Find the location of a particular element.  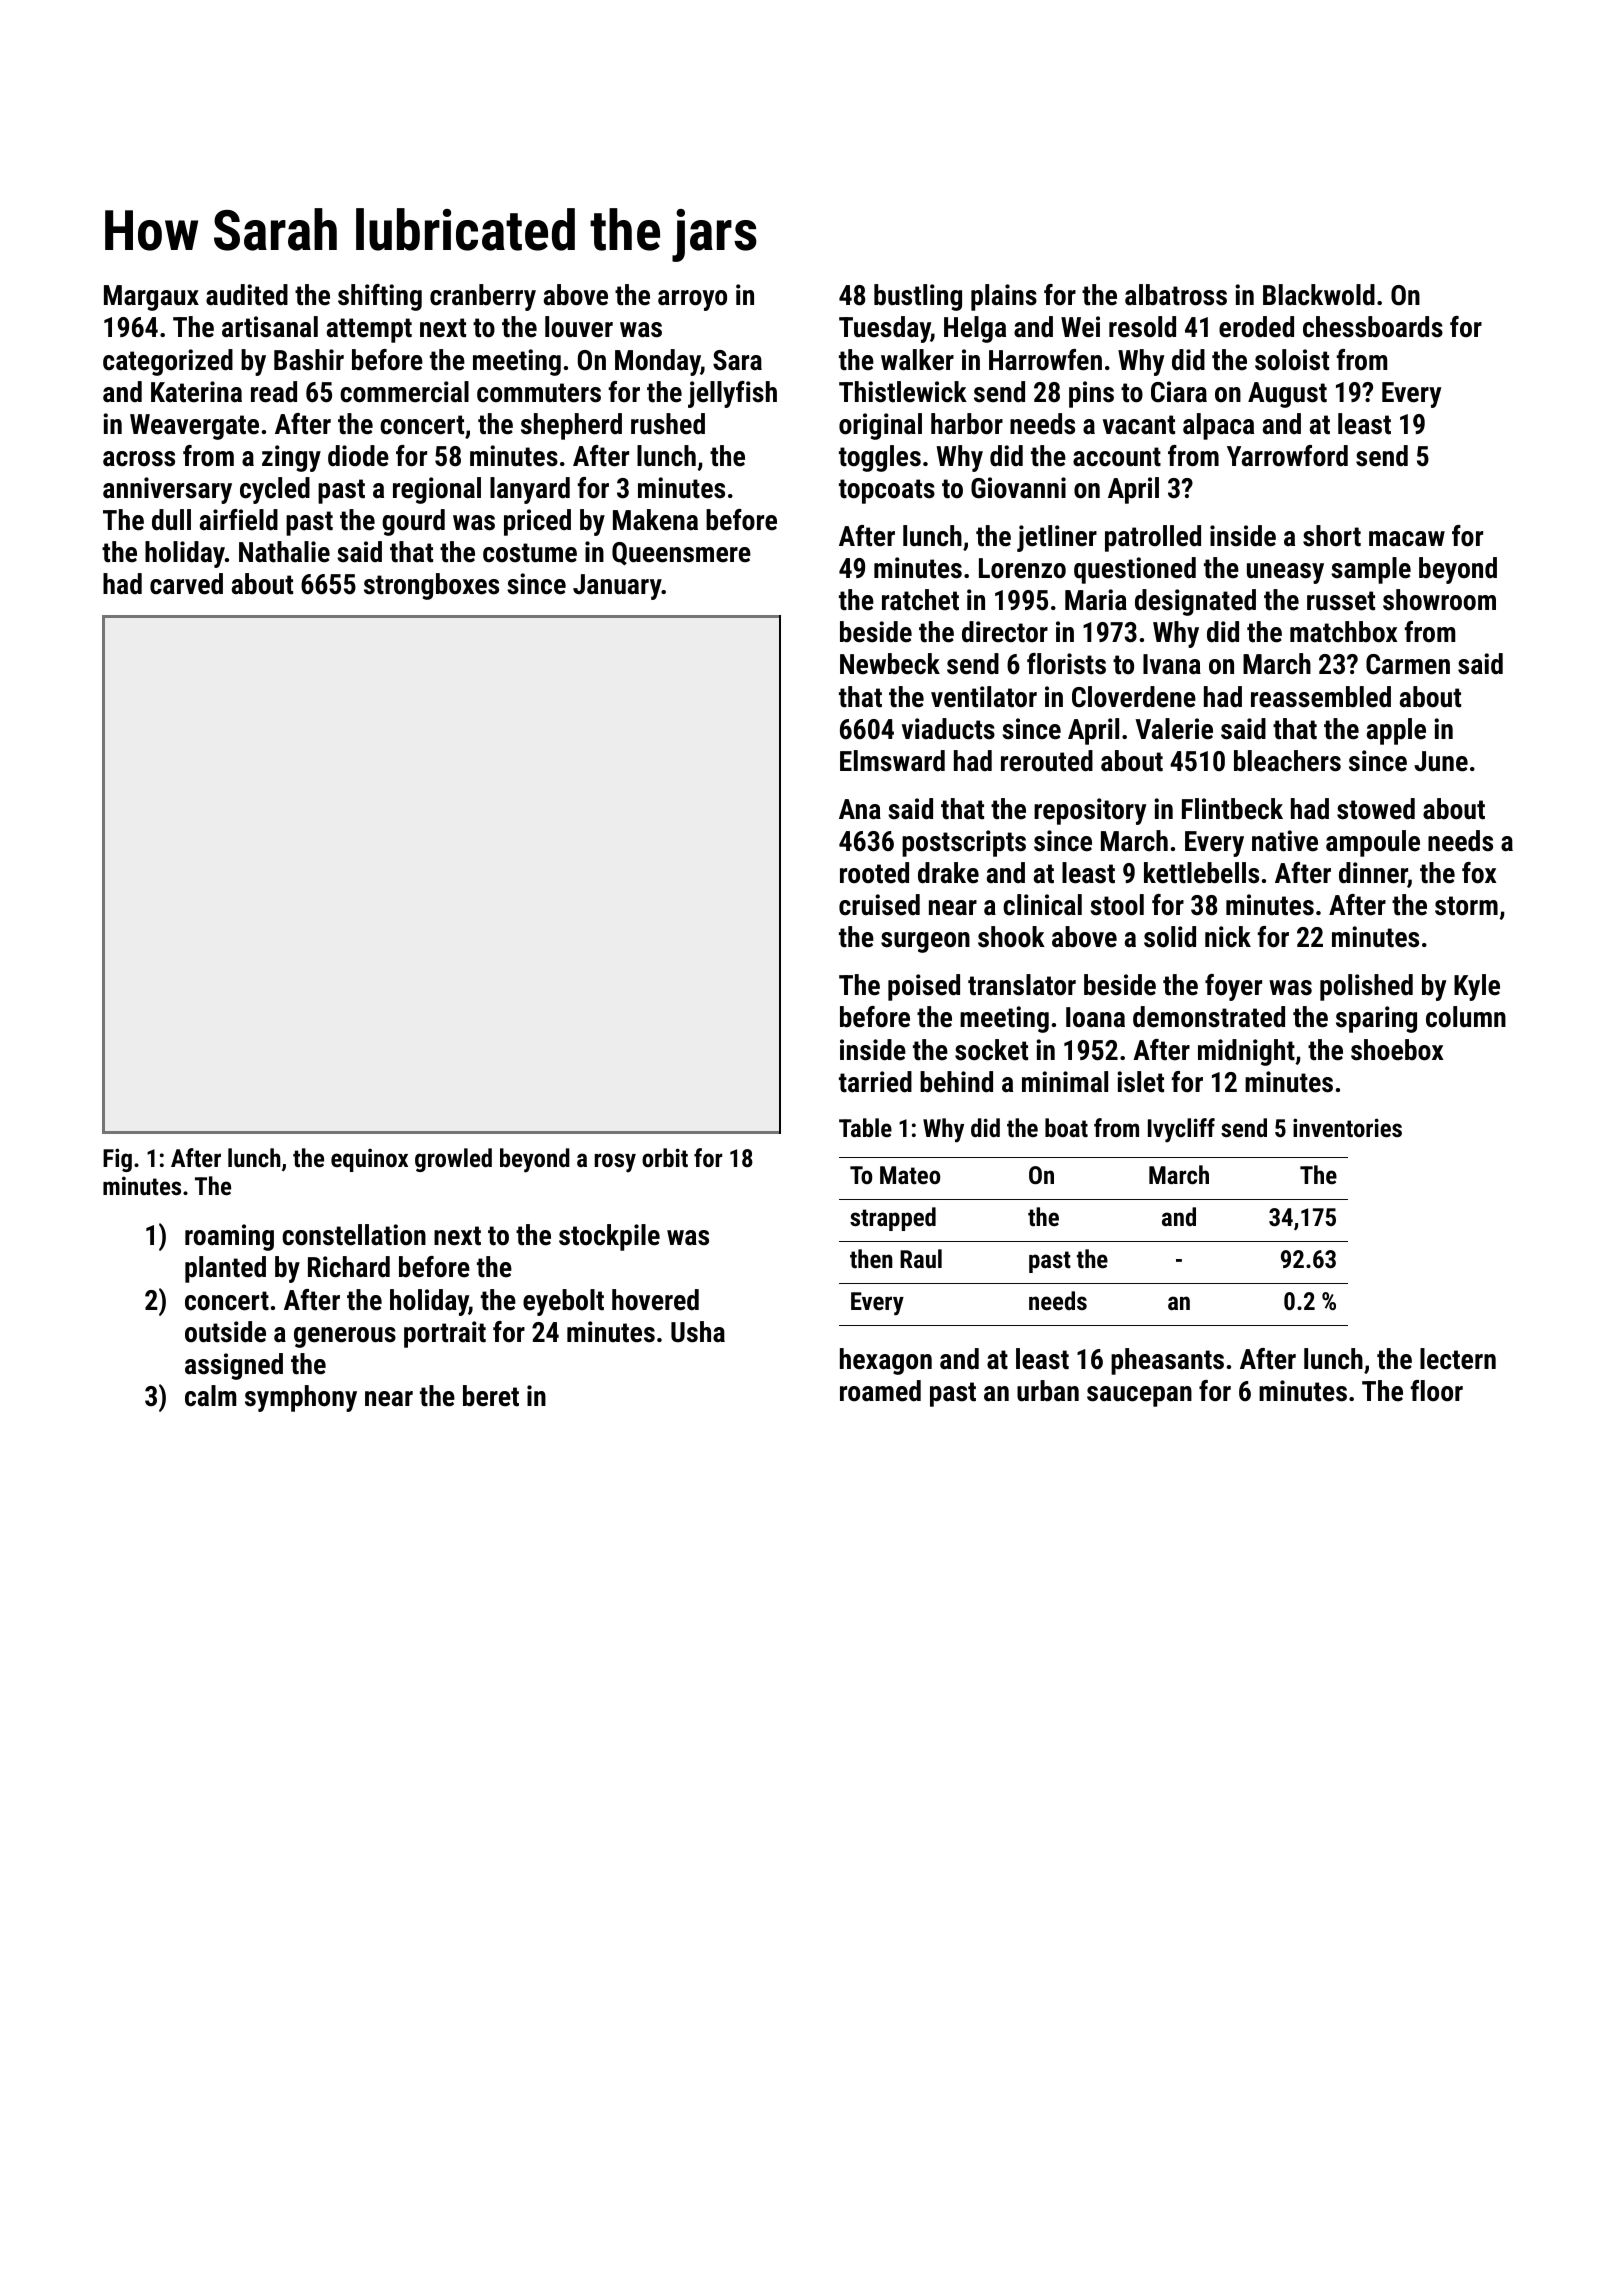

Margaux is located at coordinates (151, 298).
